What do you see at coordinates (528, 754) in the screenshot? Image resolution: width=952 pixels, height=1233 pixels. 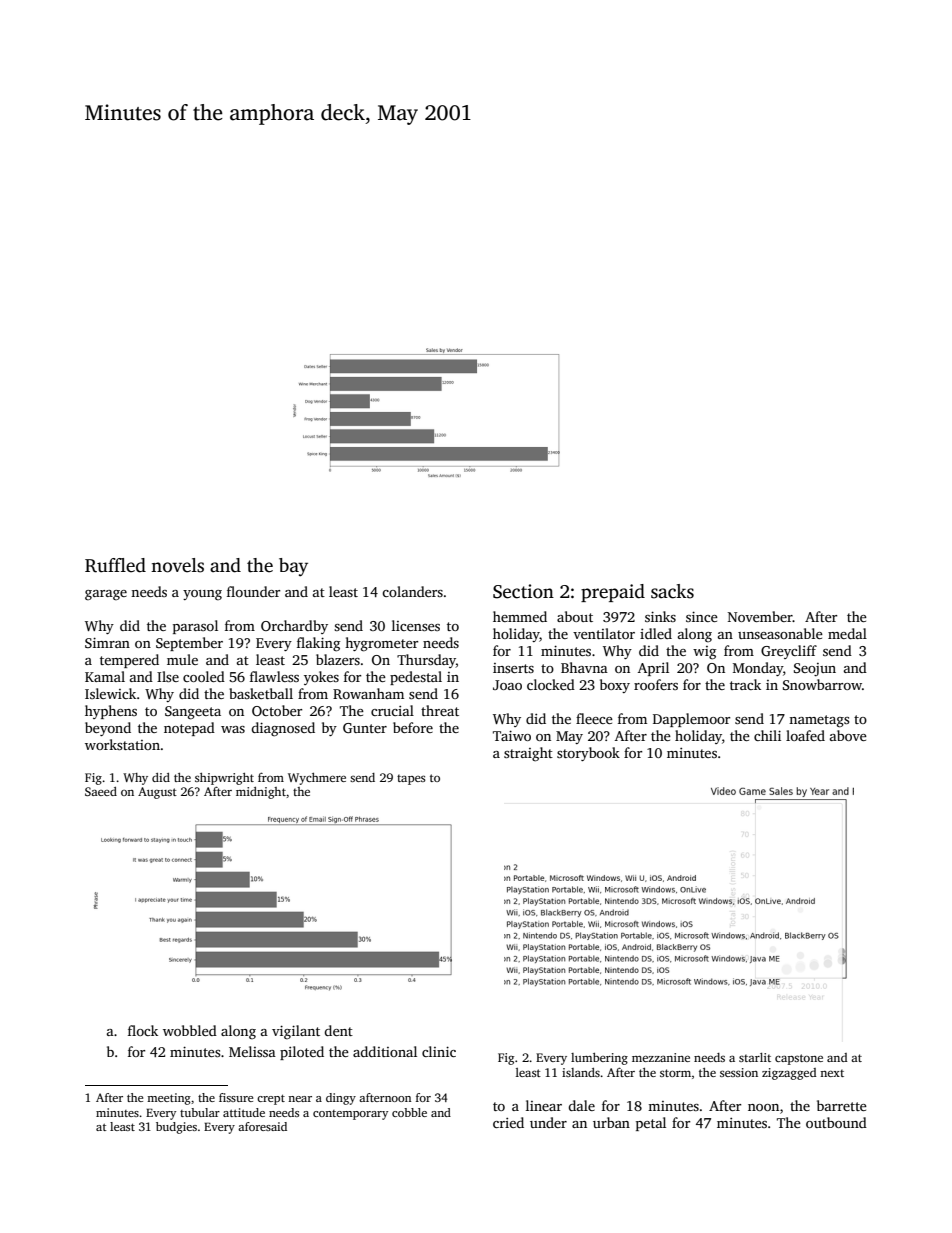 I see `straight` at bounding box center [528, 754].
